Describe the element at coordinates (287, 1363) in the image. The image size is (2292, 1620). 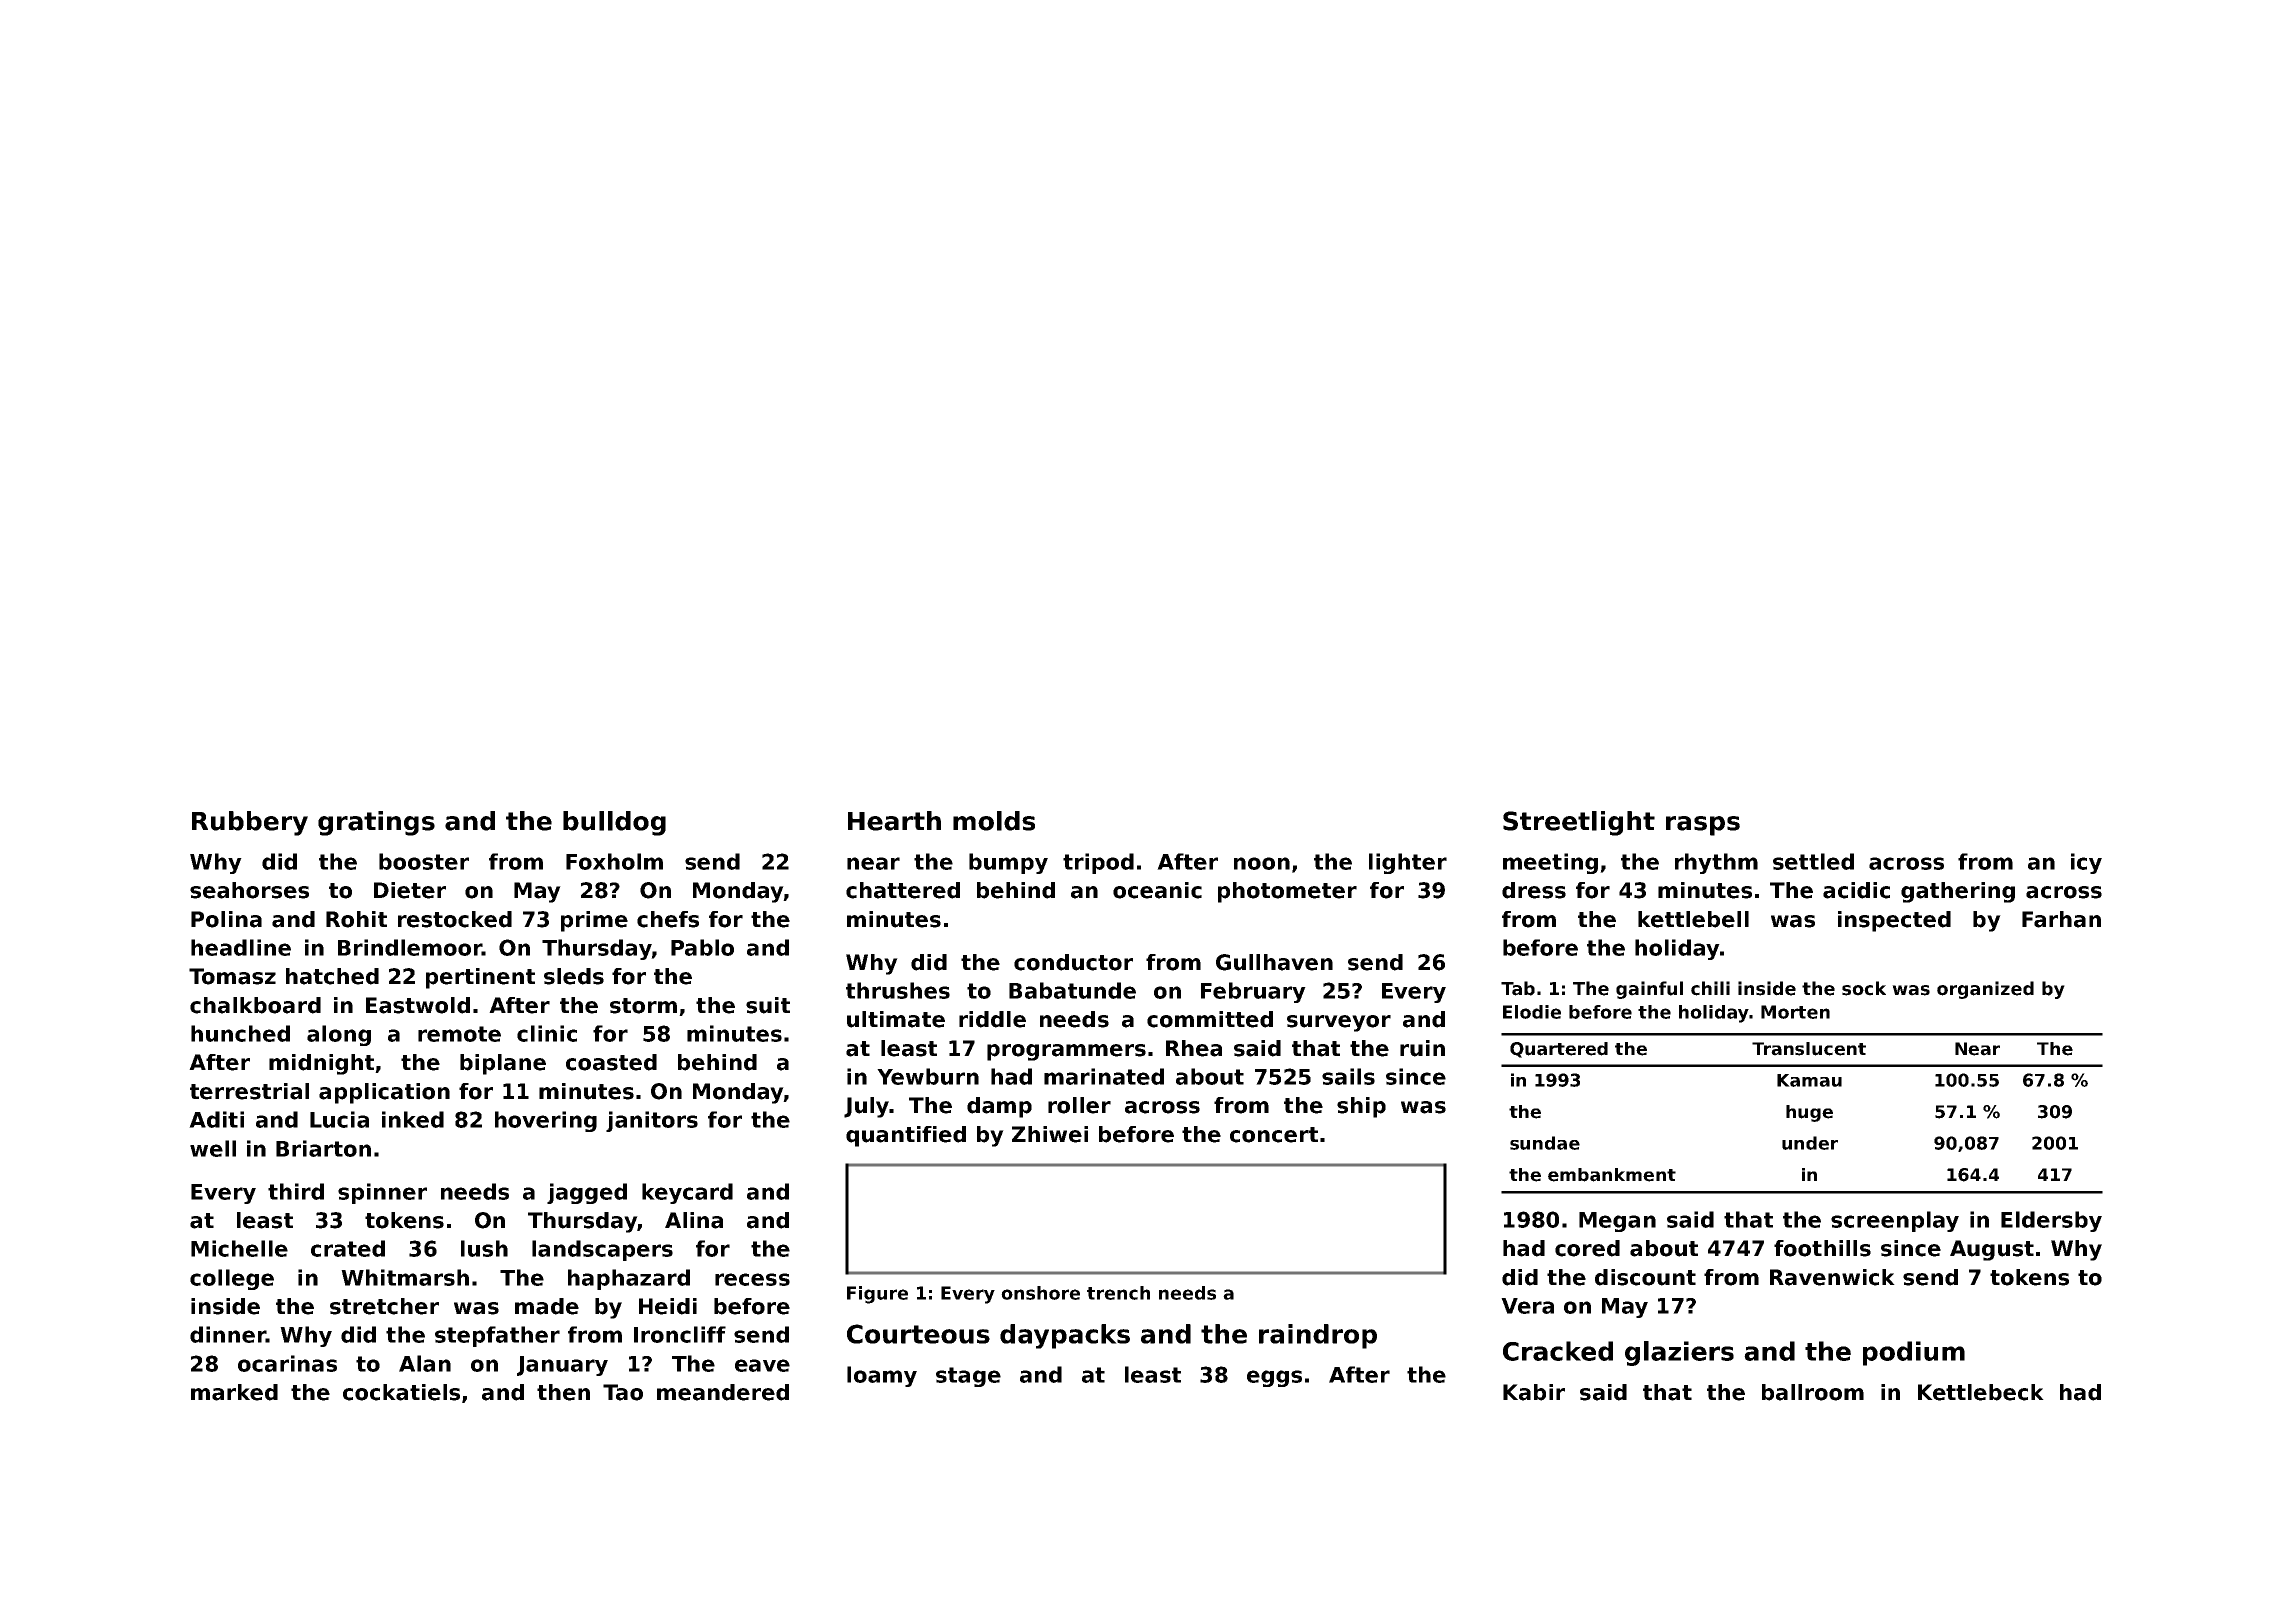
I see `ocarinas` at that location.
